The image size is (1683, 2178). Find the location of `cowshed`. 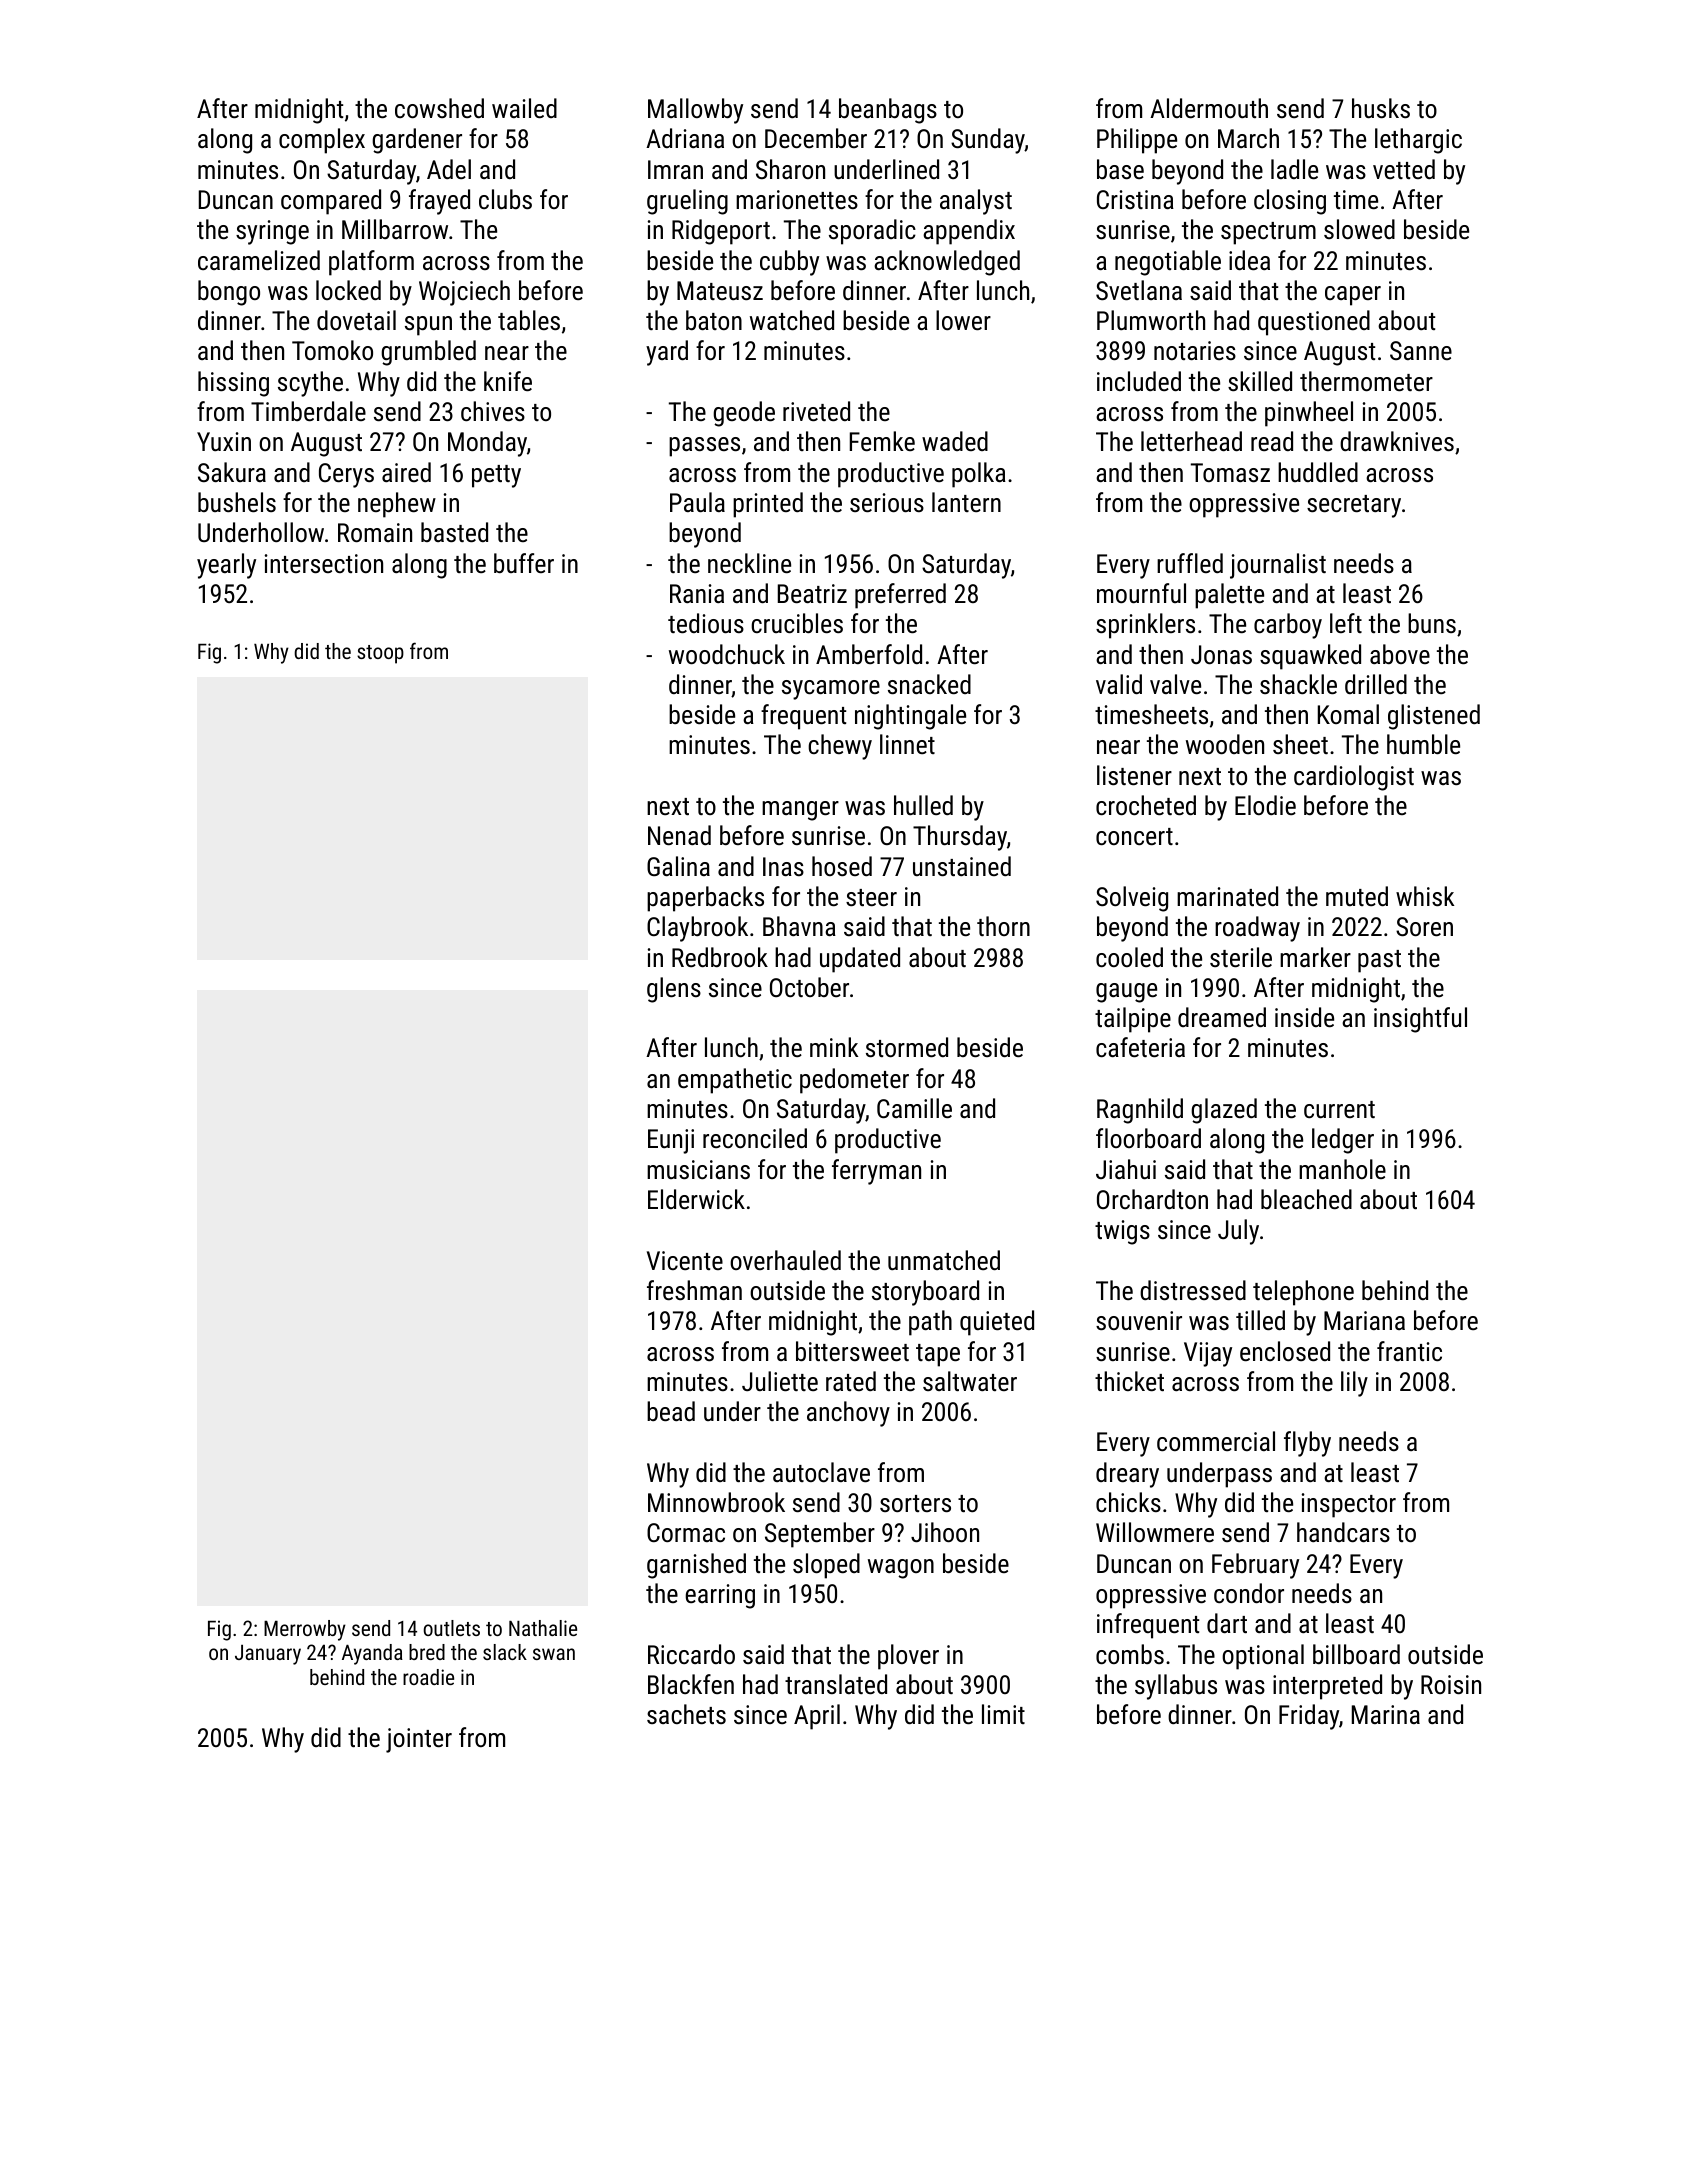

cowshed is located at coordinates (439, 108).
